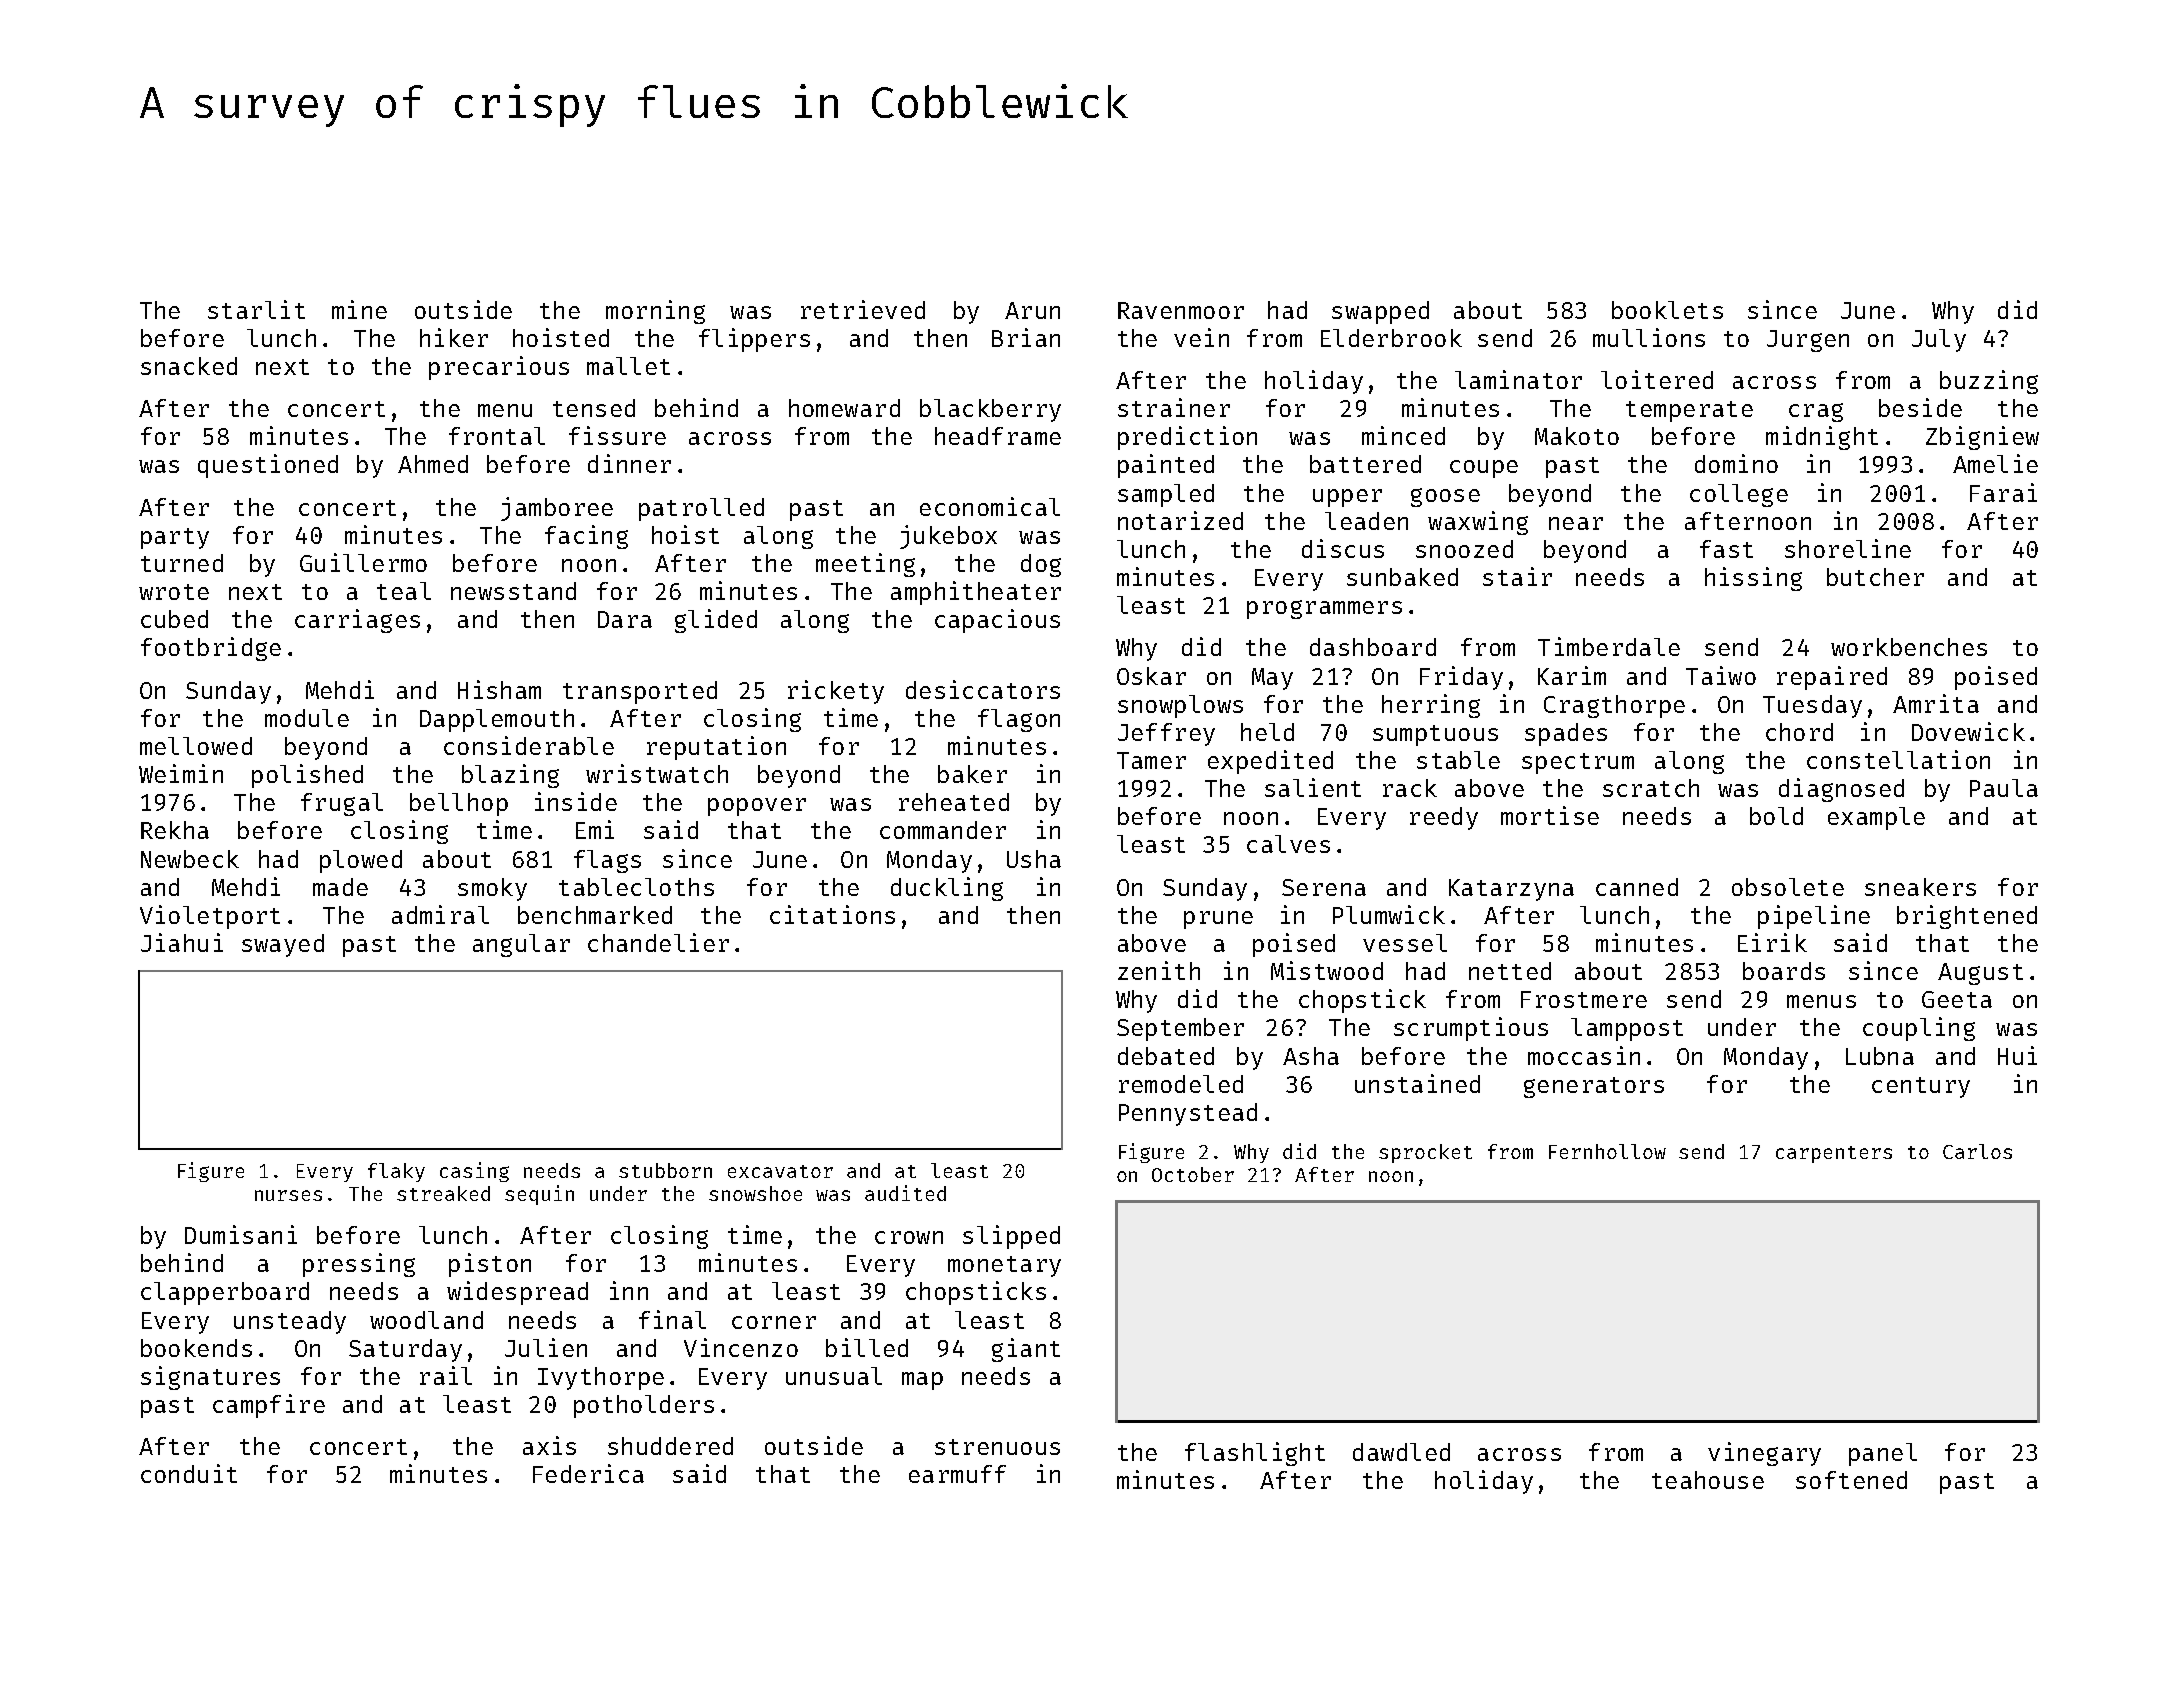 Image resolution: width=2178 pixels, height=1683 pixels. I want to click on Emi, so click(595, 829).
